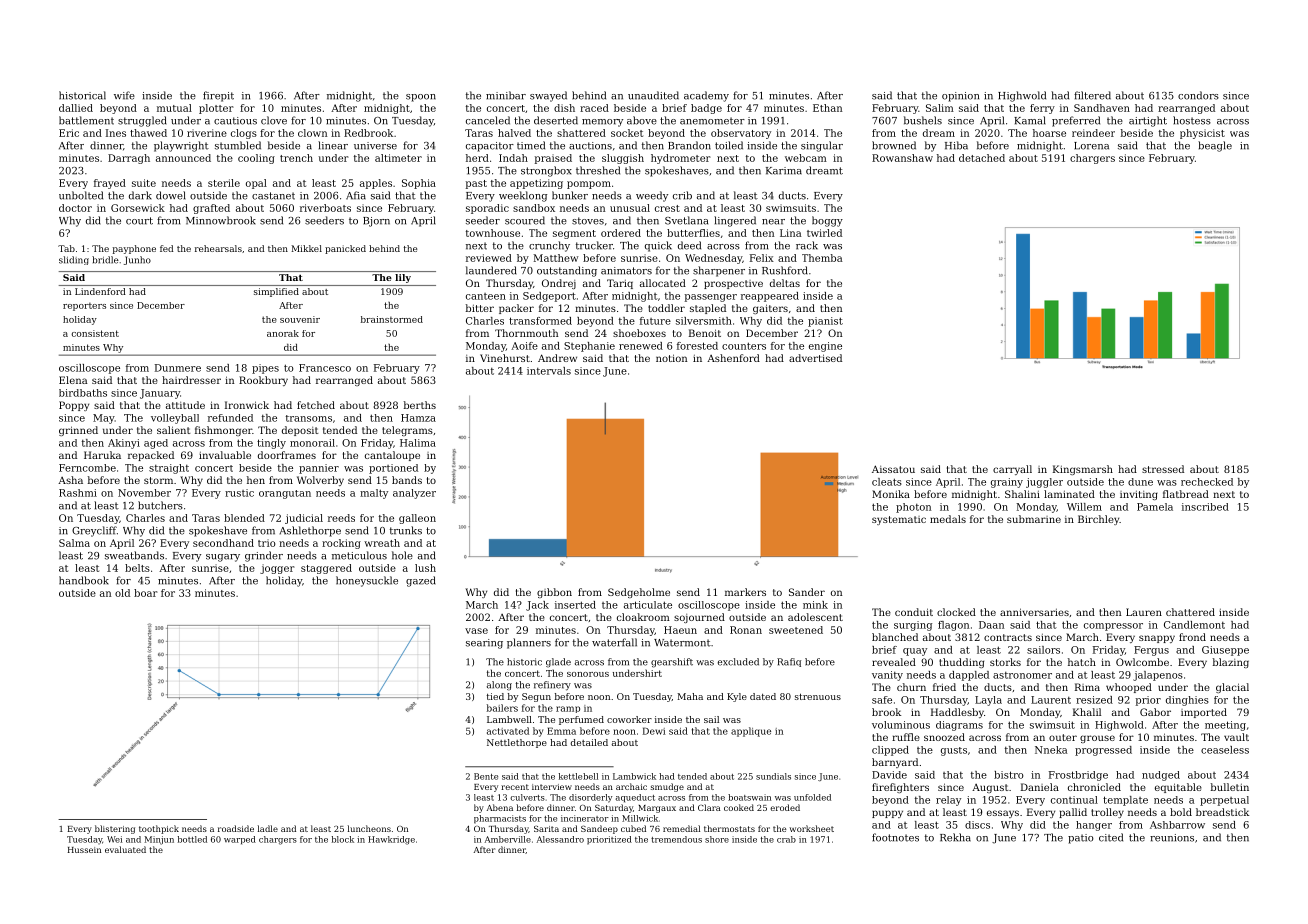 The width and height of the screenshot is (1308, 924). I want to click on Greycliff, so click(94, 531).
